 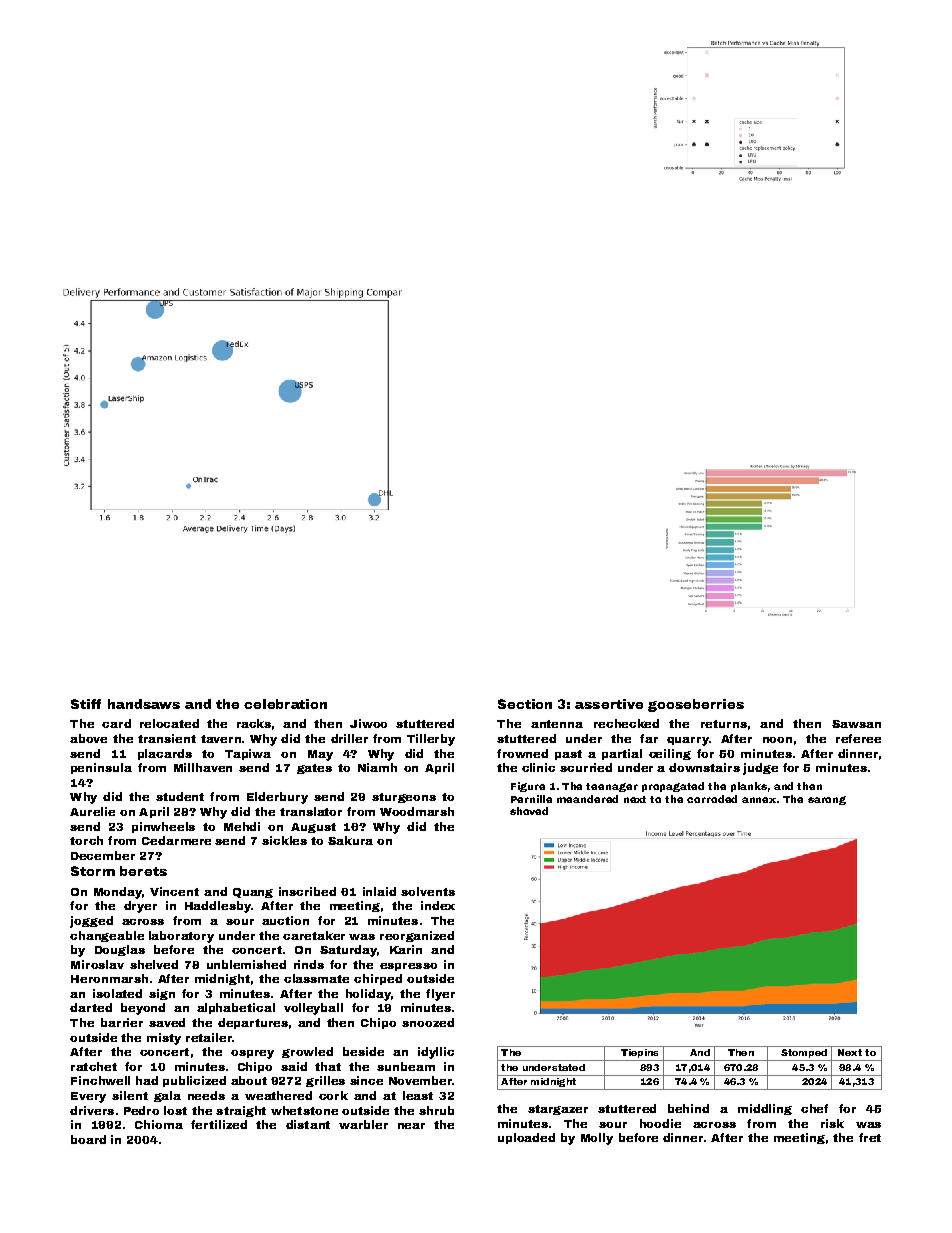 I want to click on shrub, so click(x=436, y=1110).
